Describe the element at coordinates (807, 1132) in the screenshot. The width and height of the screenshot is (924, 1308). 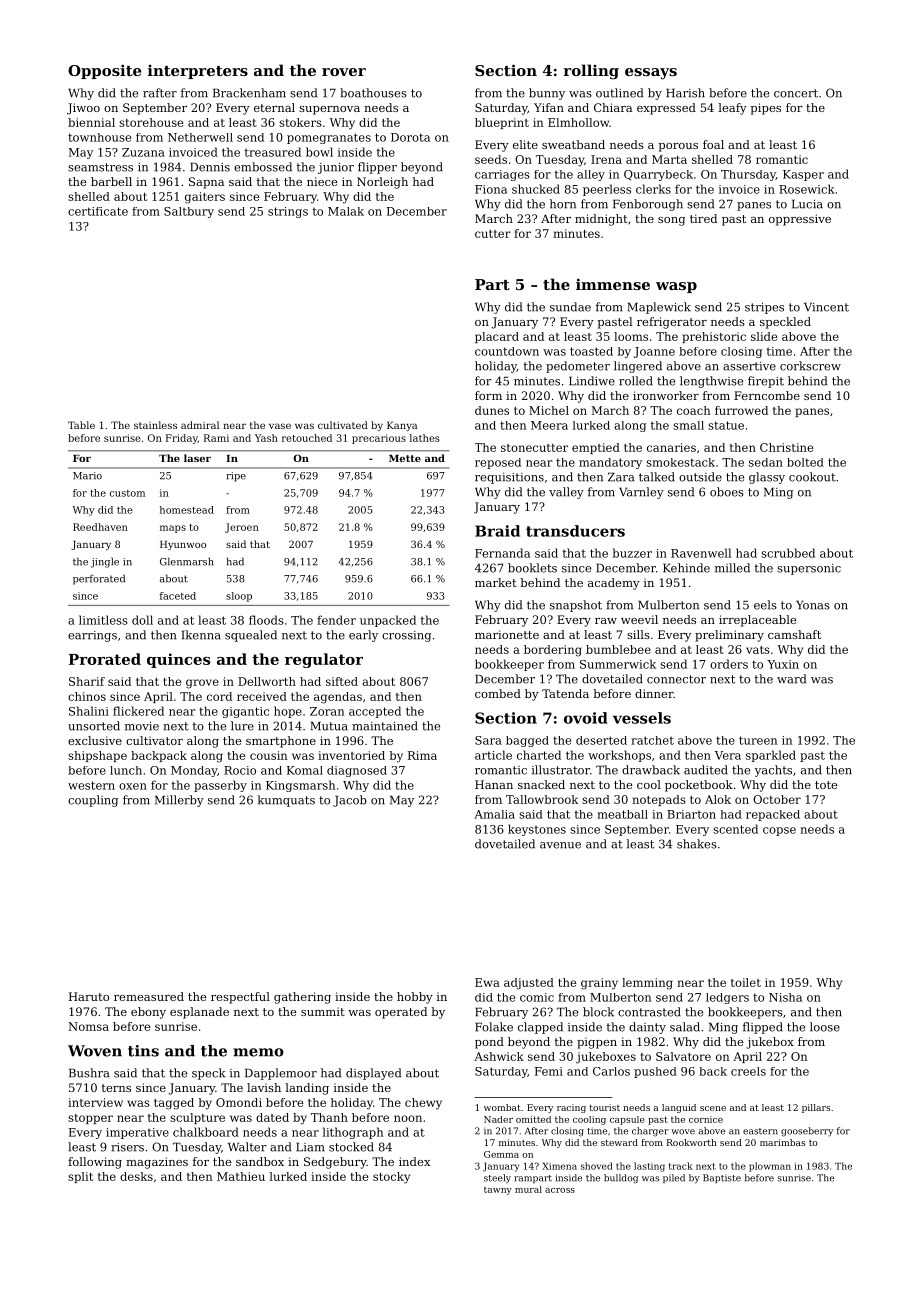
I see `gooseberry` at that location.
